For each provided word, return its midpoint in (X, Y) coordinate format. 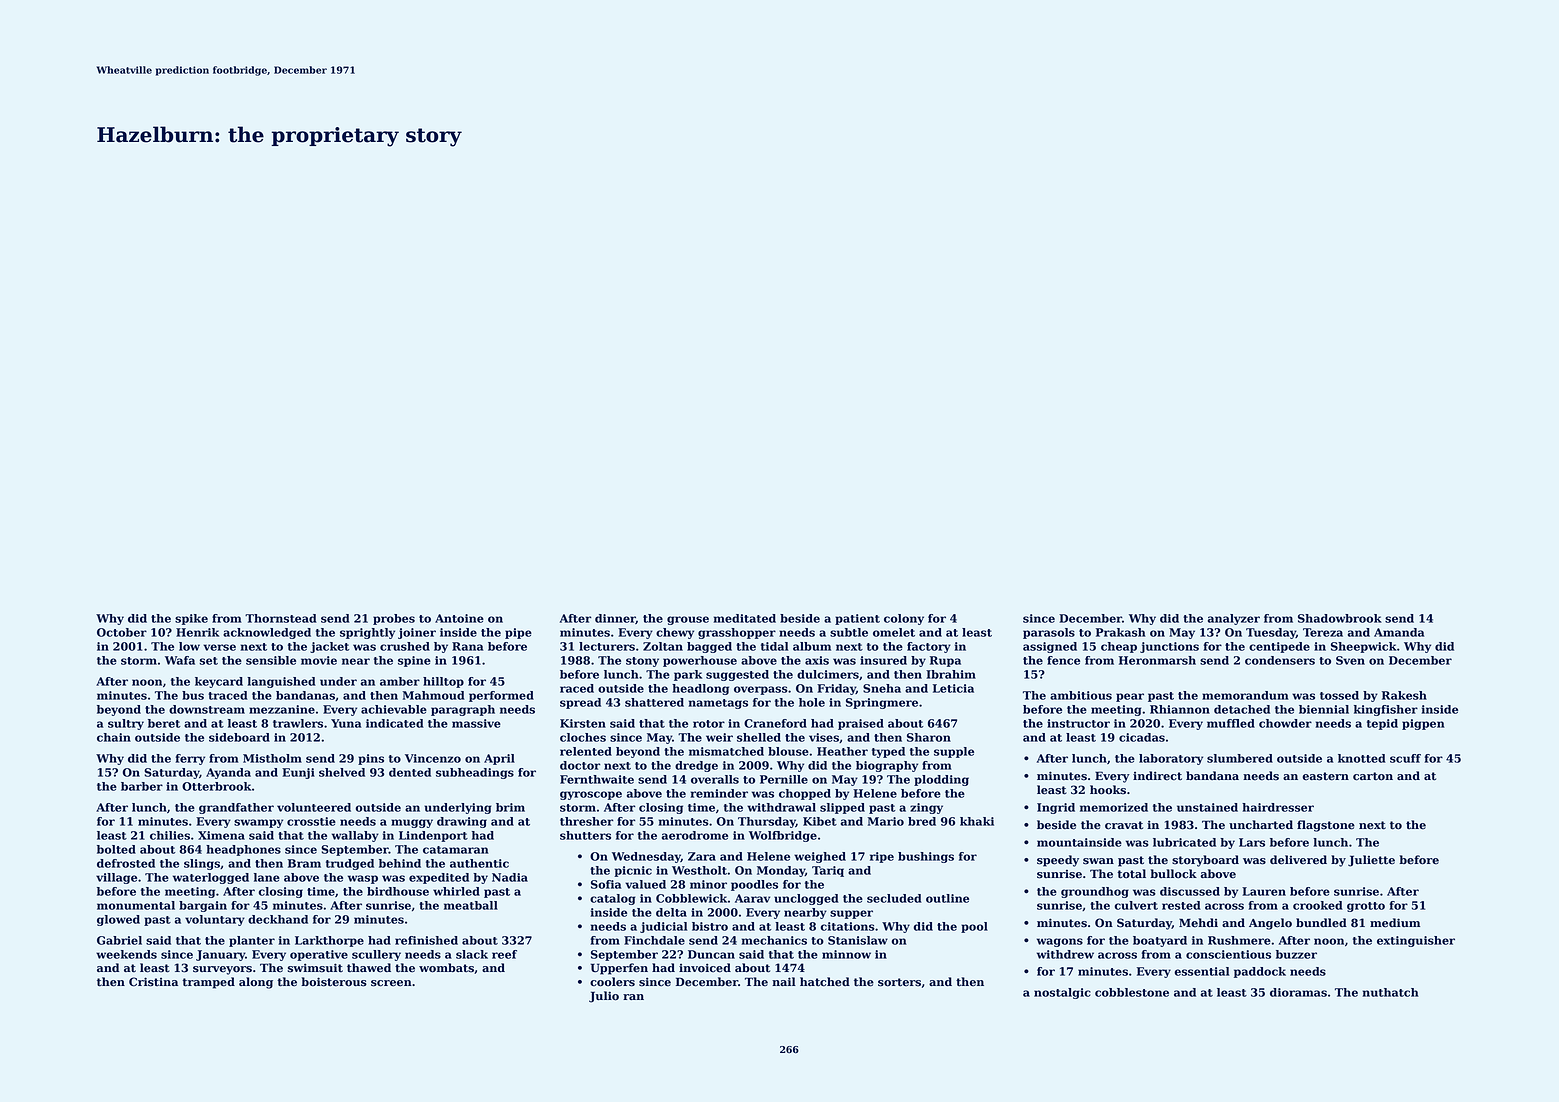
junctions (1169, 647)
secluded (894, 898)
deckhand (278, 919)
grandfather (236, 808)
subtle (849, 632)
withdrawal (781, 807)
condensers (1280, 660)
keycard (219, 682)
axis (817, 660)
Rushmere (1239, 940)
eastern (1326, 776)
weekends (126, 954)
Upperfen (619, 969)
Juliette (1371, 861)
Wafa (180, 660)
